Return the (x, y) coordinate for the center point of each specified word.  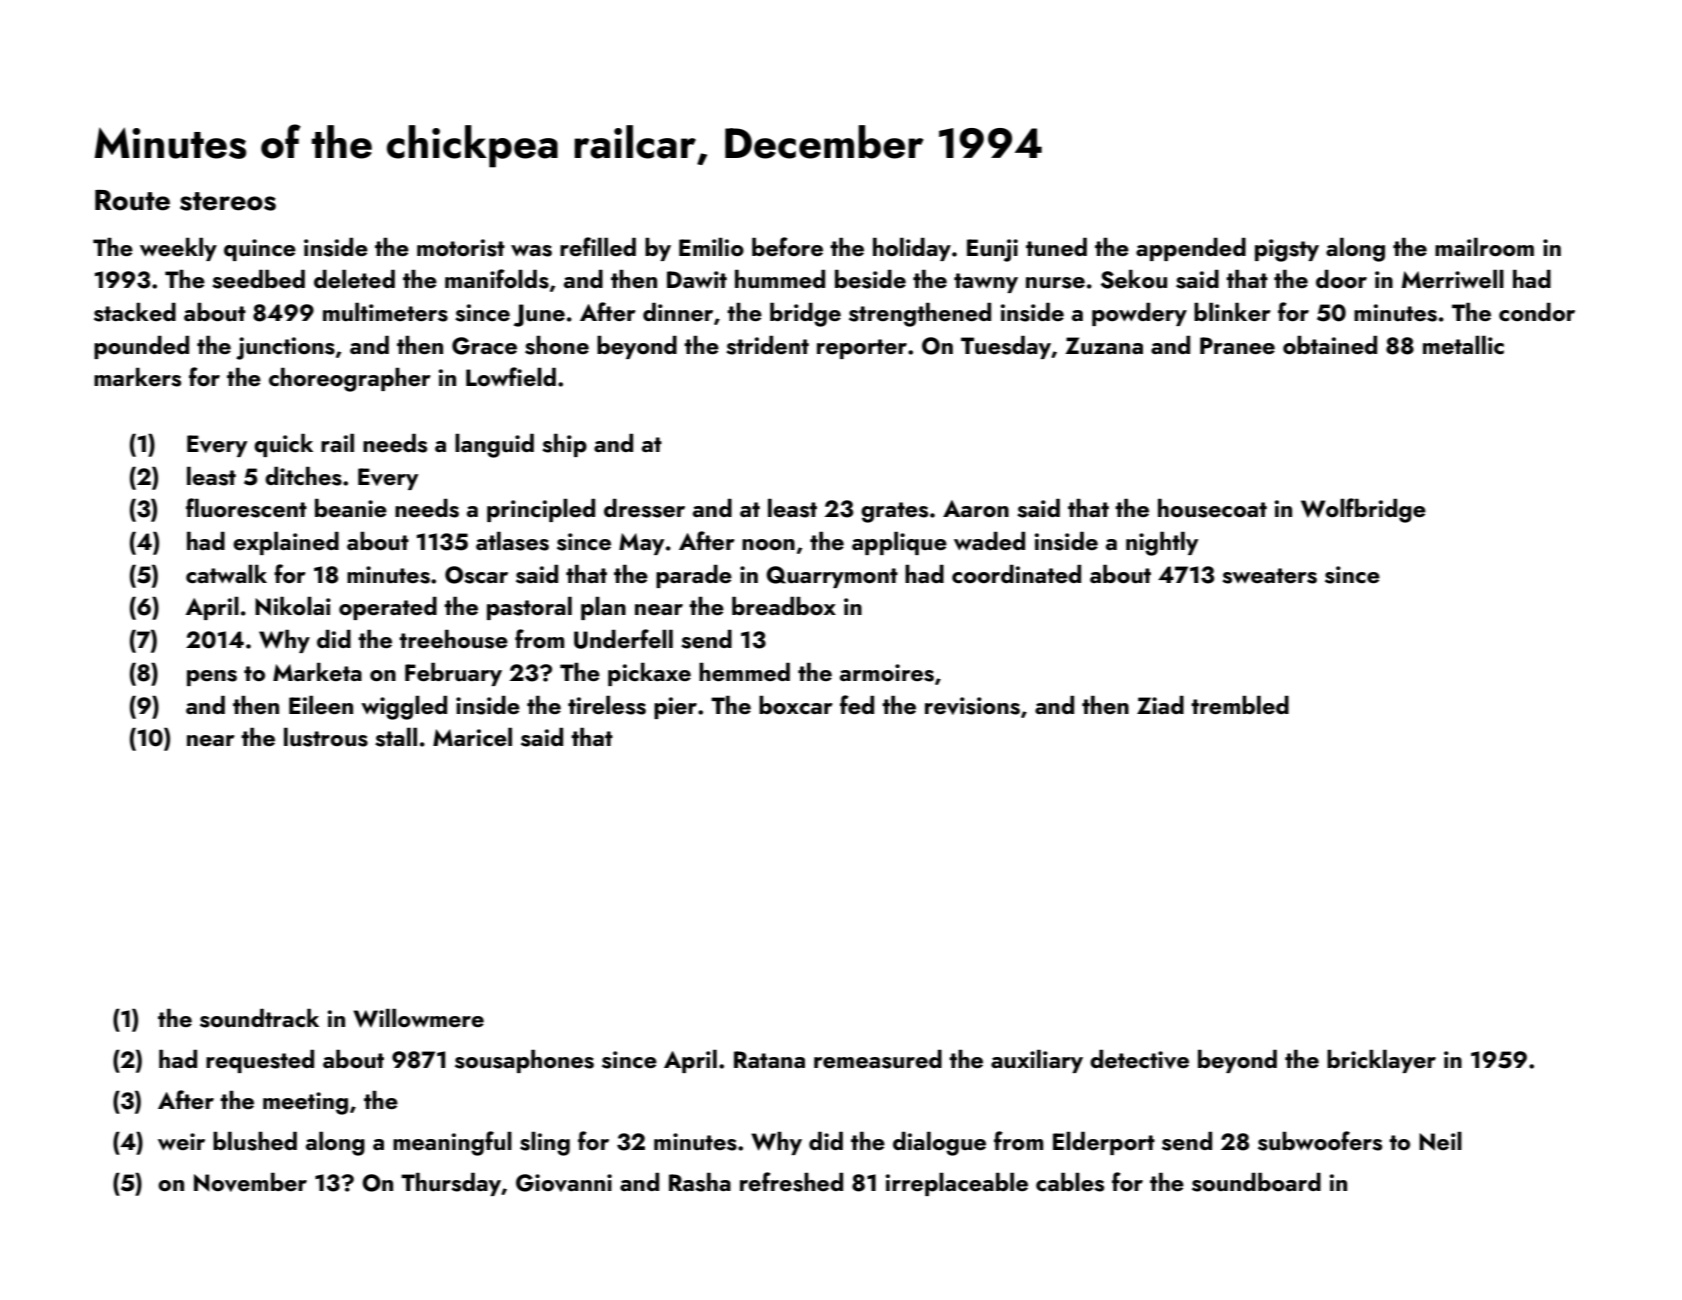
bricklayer (1381, 1061)
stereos (228, 201)
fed (857, 704)
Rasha (700, 1182)
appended (1191, 249)
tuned (1056, 247)
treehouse (453, 639)
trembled (1240, 705)
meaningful (452, 1143)
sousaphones (524, 1061)
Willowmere (418, 1018)
